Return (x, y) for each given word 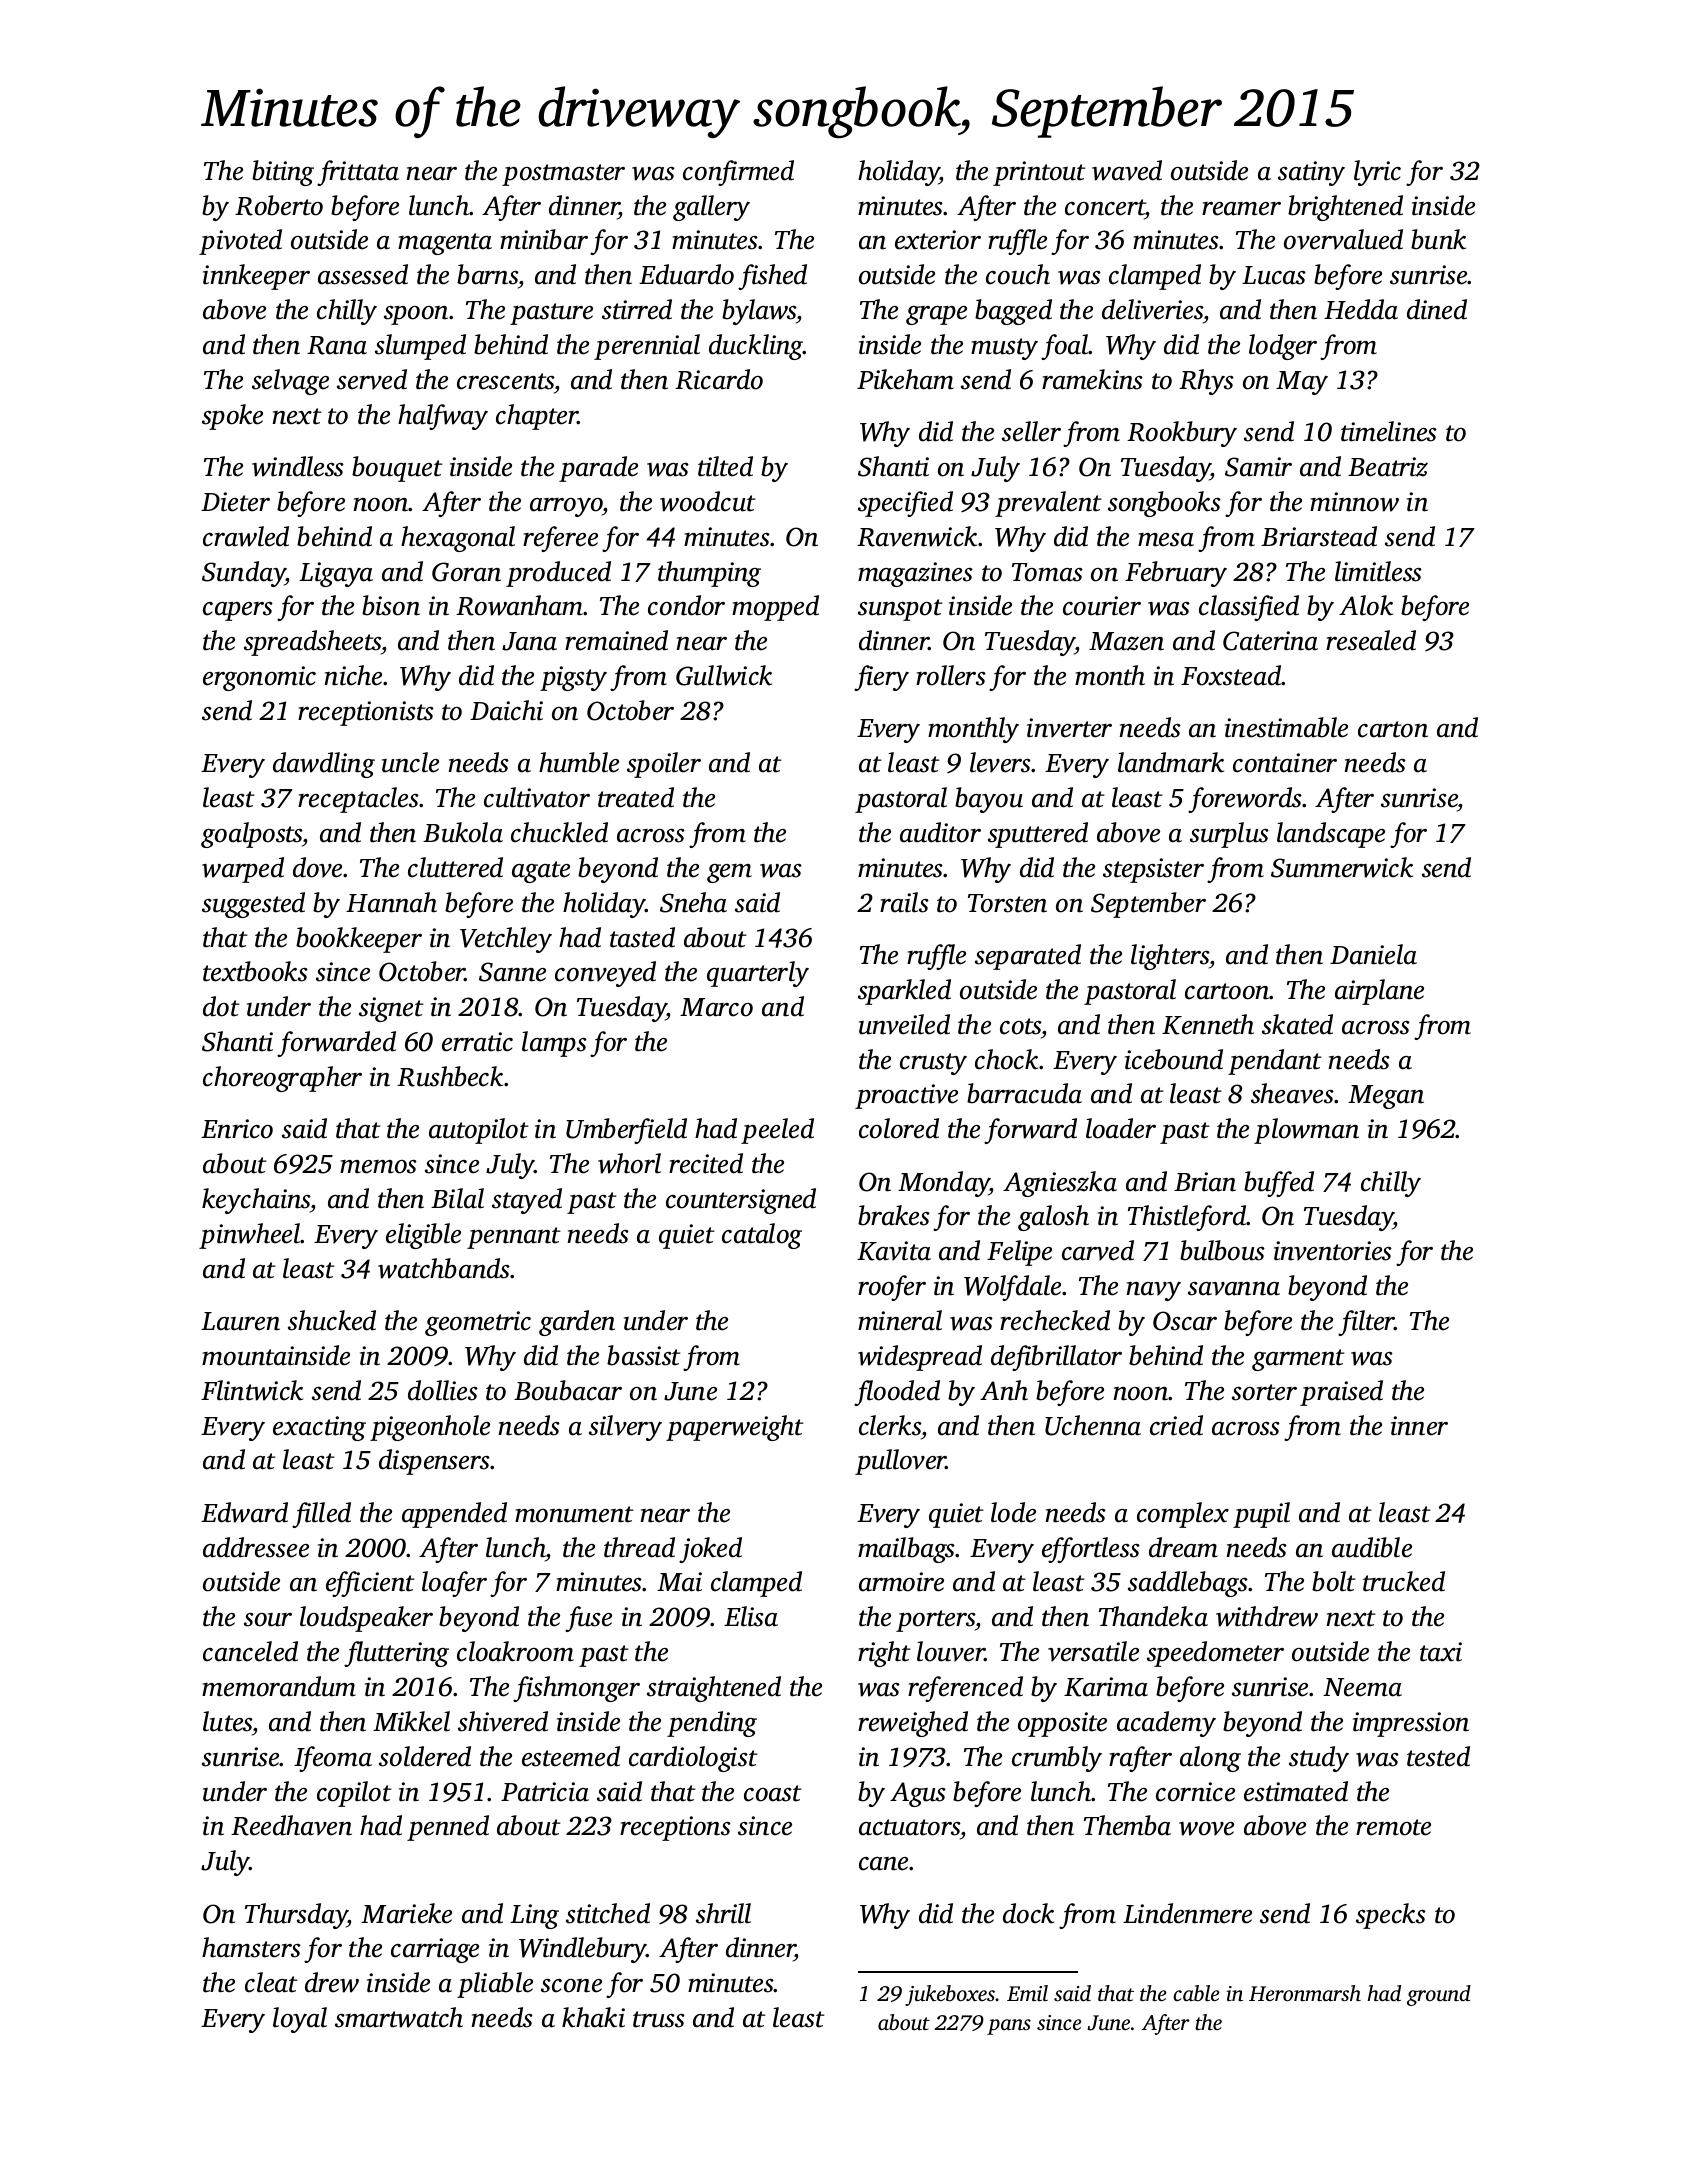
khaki (593, 2017)
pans (1009, 2027)
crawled (246, 536)
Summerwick (1342, 867)
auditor (940, 832)
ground (1439, 1995)
